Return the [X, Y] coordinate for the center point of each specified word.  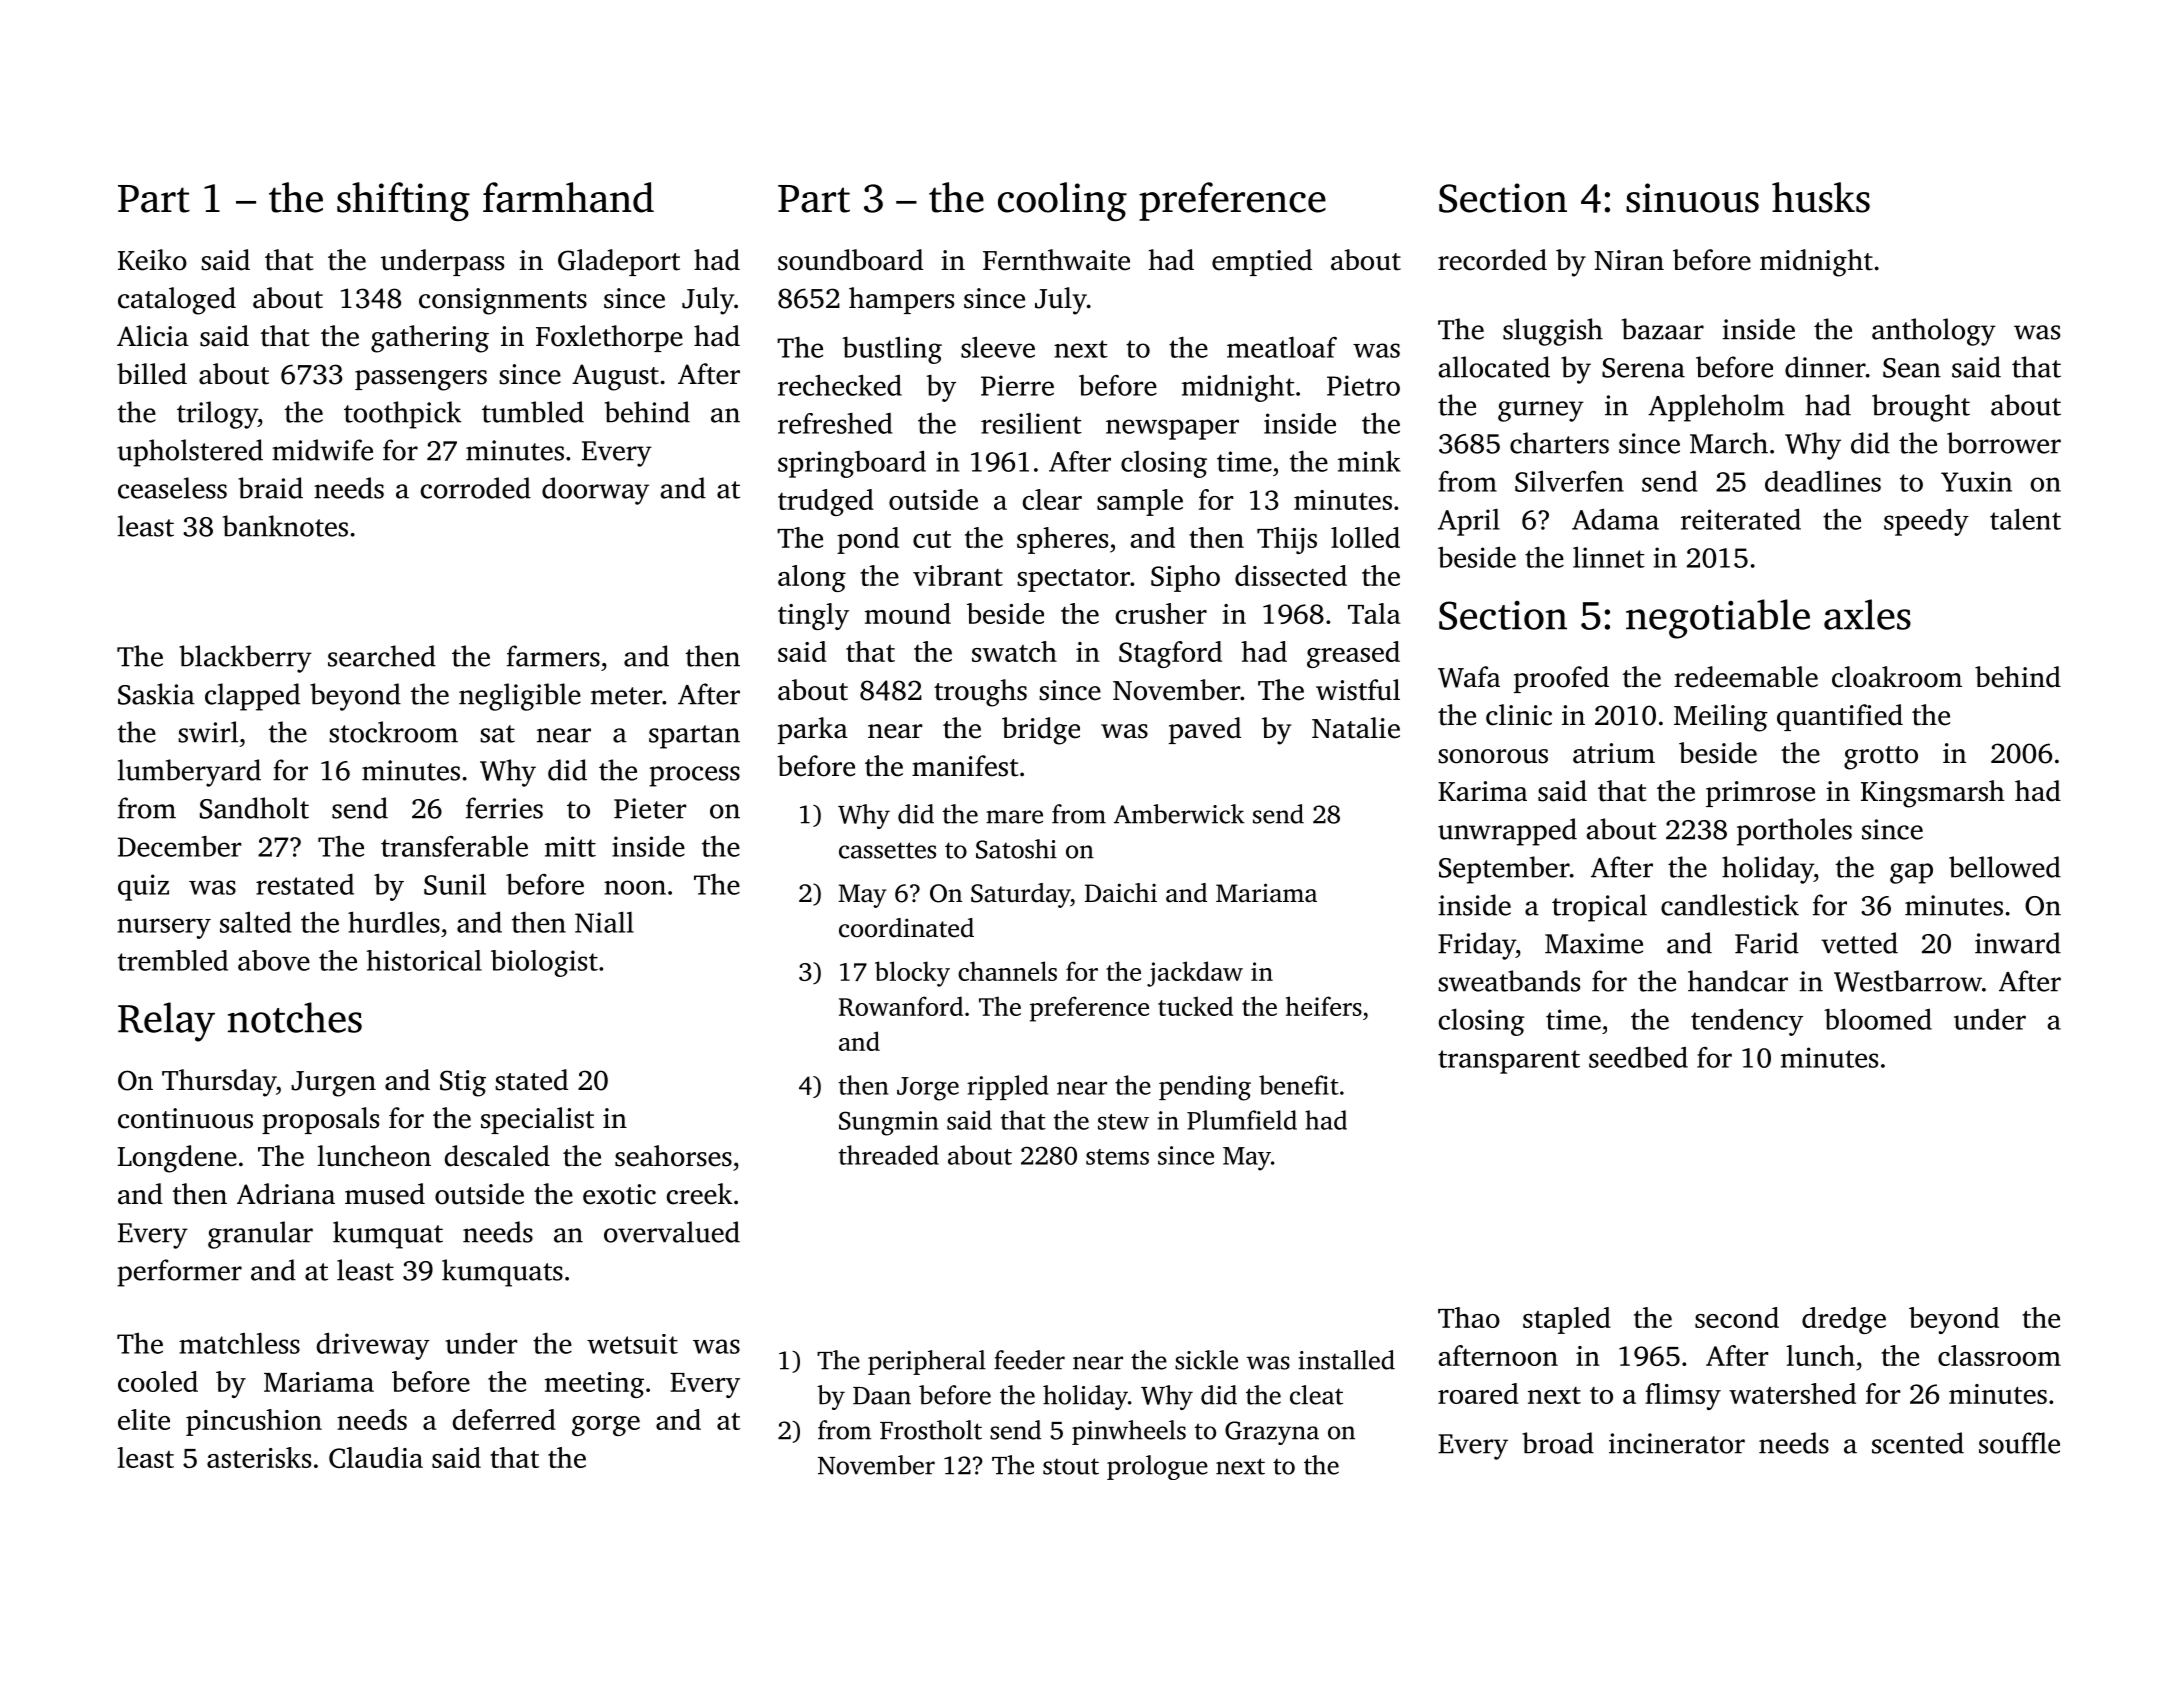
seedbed [1638, 1057]
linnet [1609, 557]
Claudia [376, 1457]
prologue [1157, 1467]
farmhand [568, 197]
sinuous [1692, 198]
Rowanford [901, 1006]
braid [270, 488]
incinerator [1677, 1443]
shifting [403, 201]
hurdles [394, 922]
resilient [1031, 423]
